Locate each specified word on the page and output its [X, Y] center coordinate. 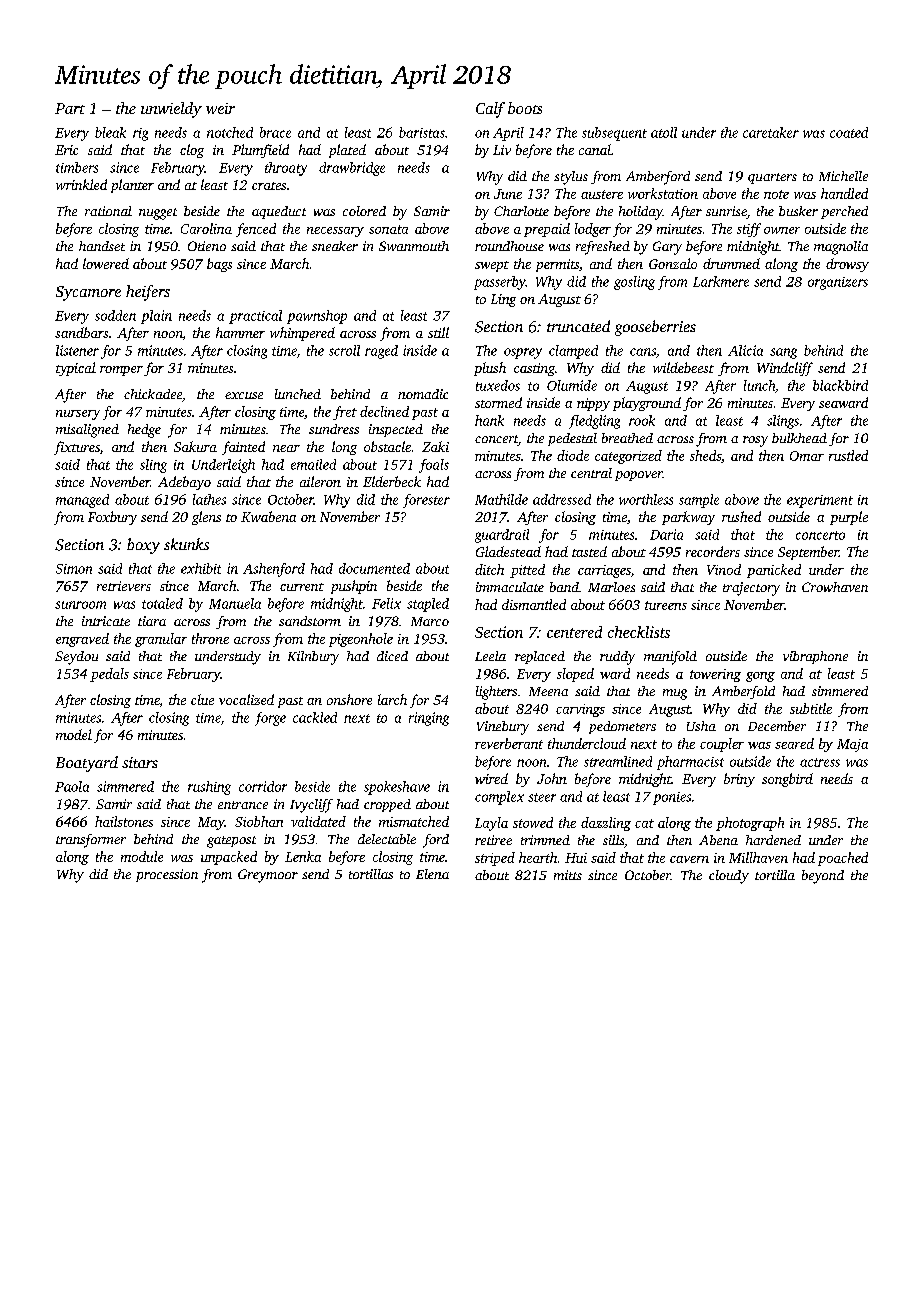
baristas [422, 132]
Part [70, 108]
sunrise [726, 212]
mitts [568, 875]
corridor [263, 786]
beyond [823, 877]
